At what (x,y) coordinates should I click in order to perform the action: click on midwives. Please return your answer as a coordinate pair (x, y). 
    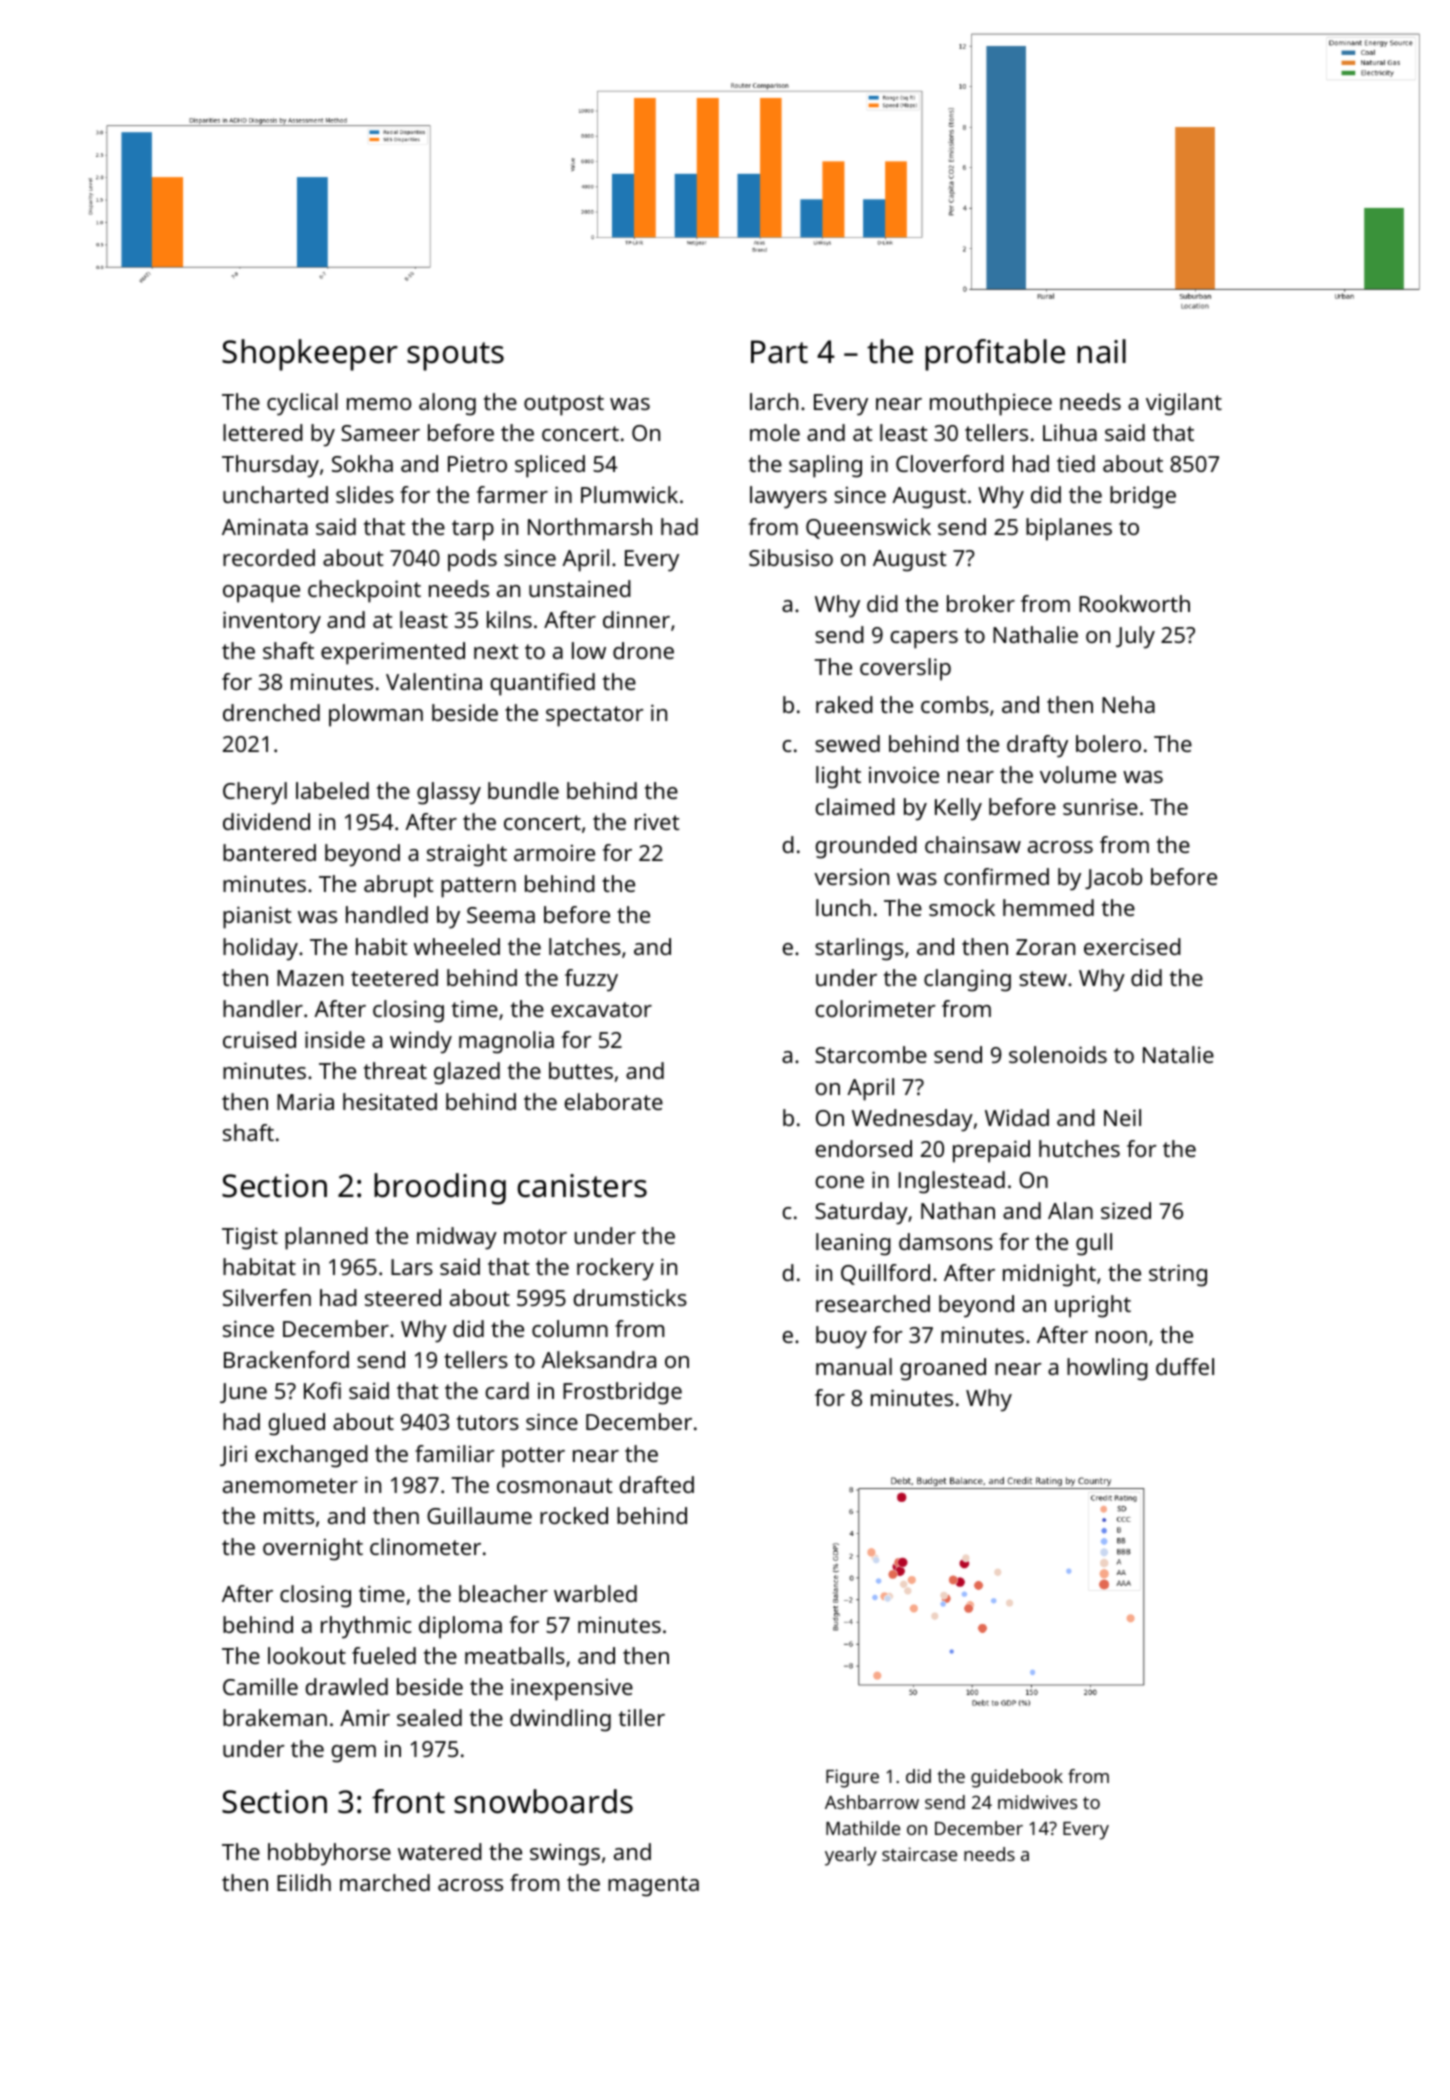
    Looking at the image, I should click on (1037, 1802).
